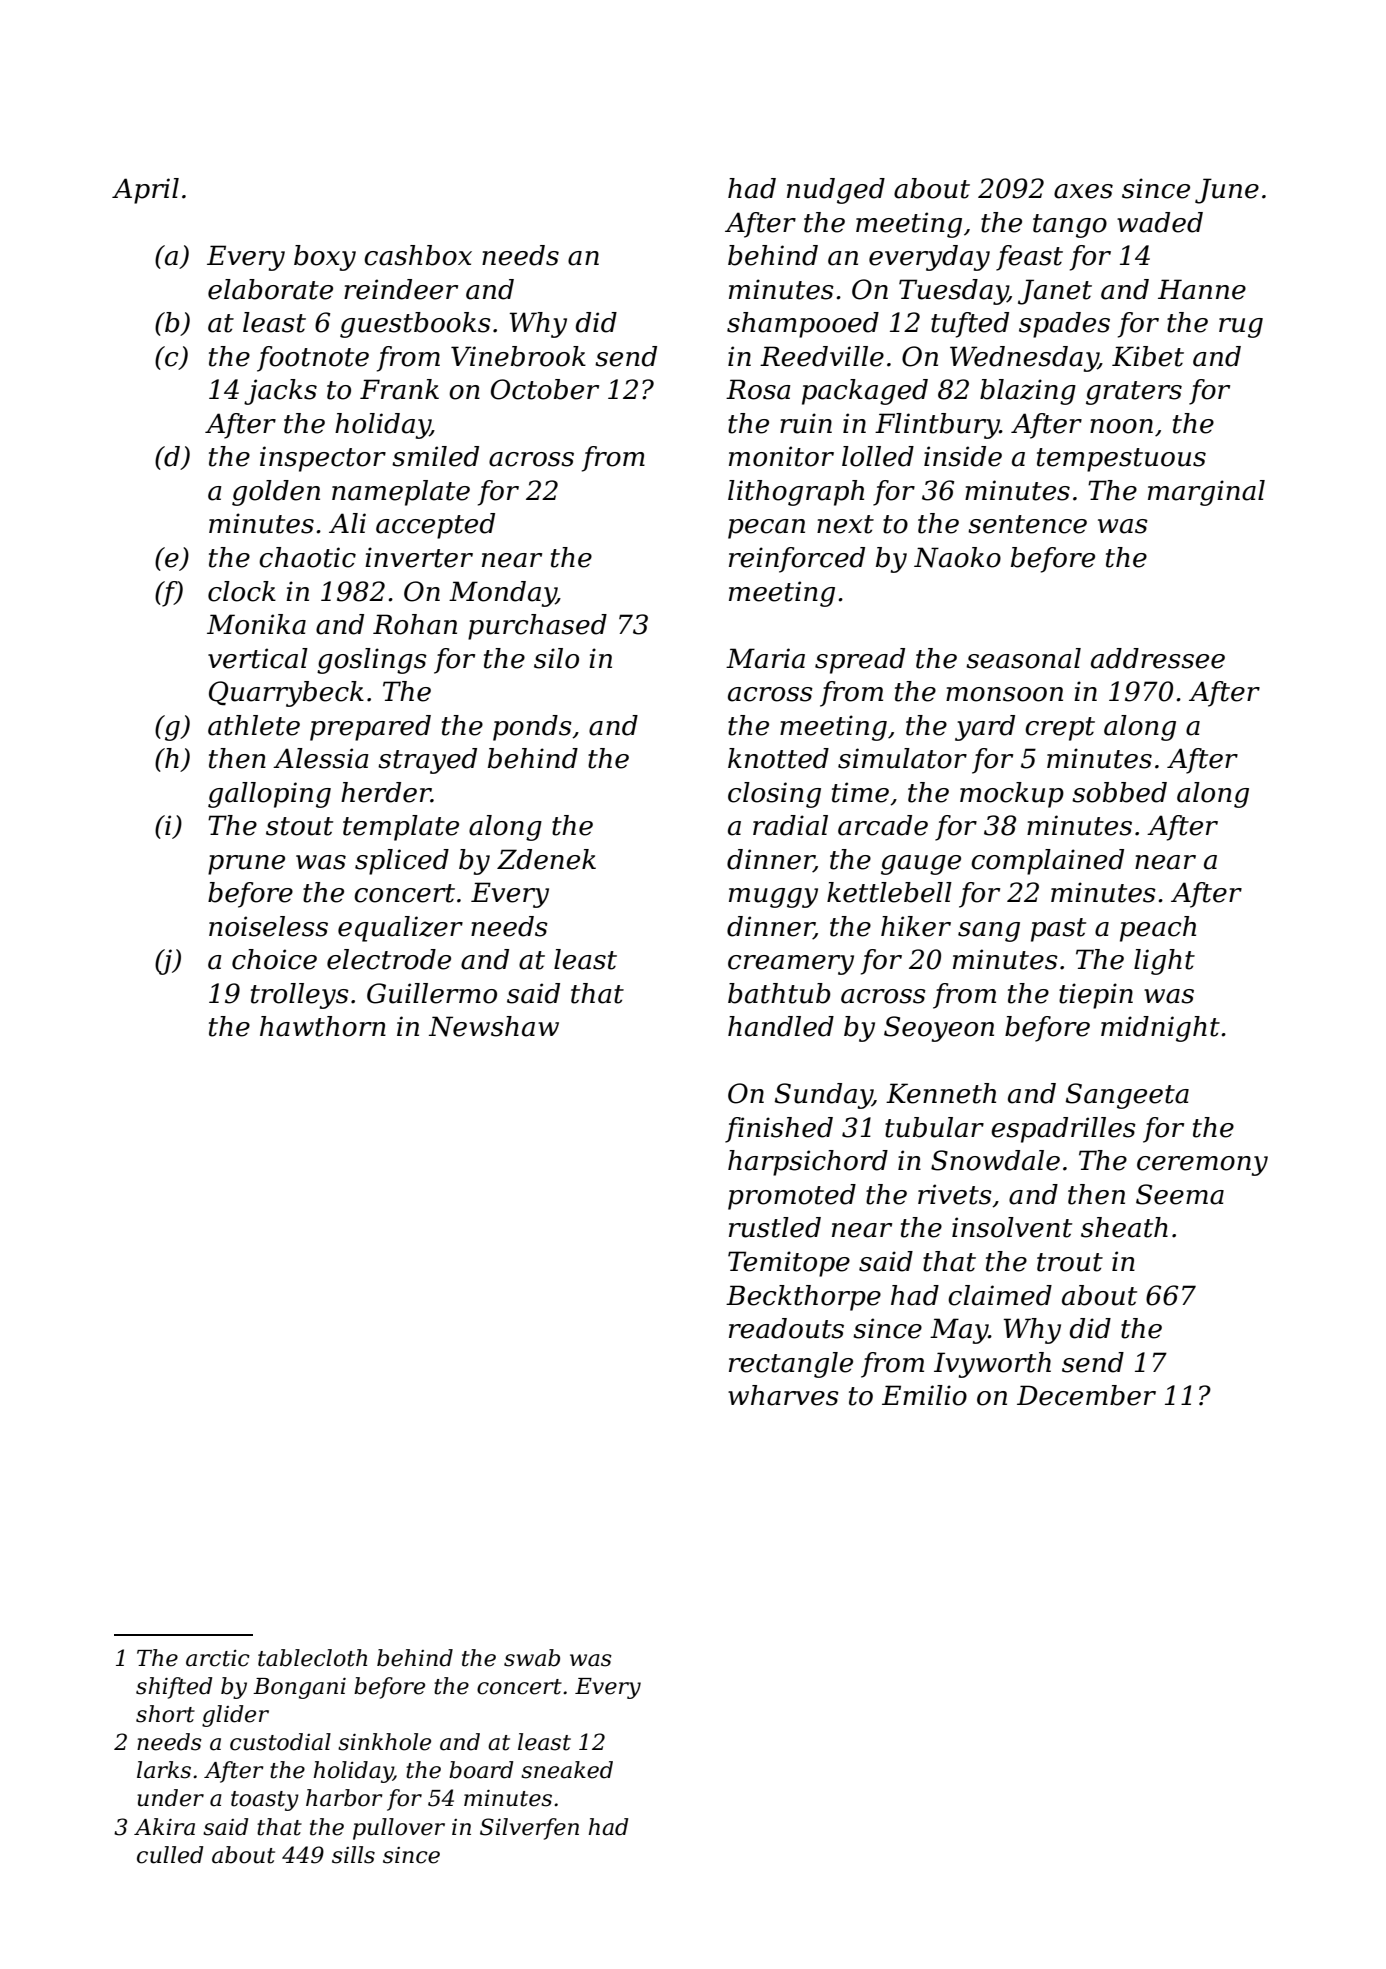  I want to click on Maria, so click(765, 658).
